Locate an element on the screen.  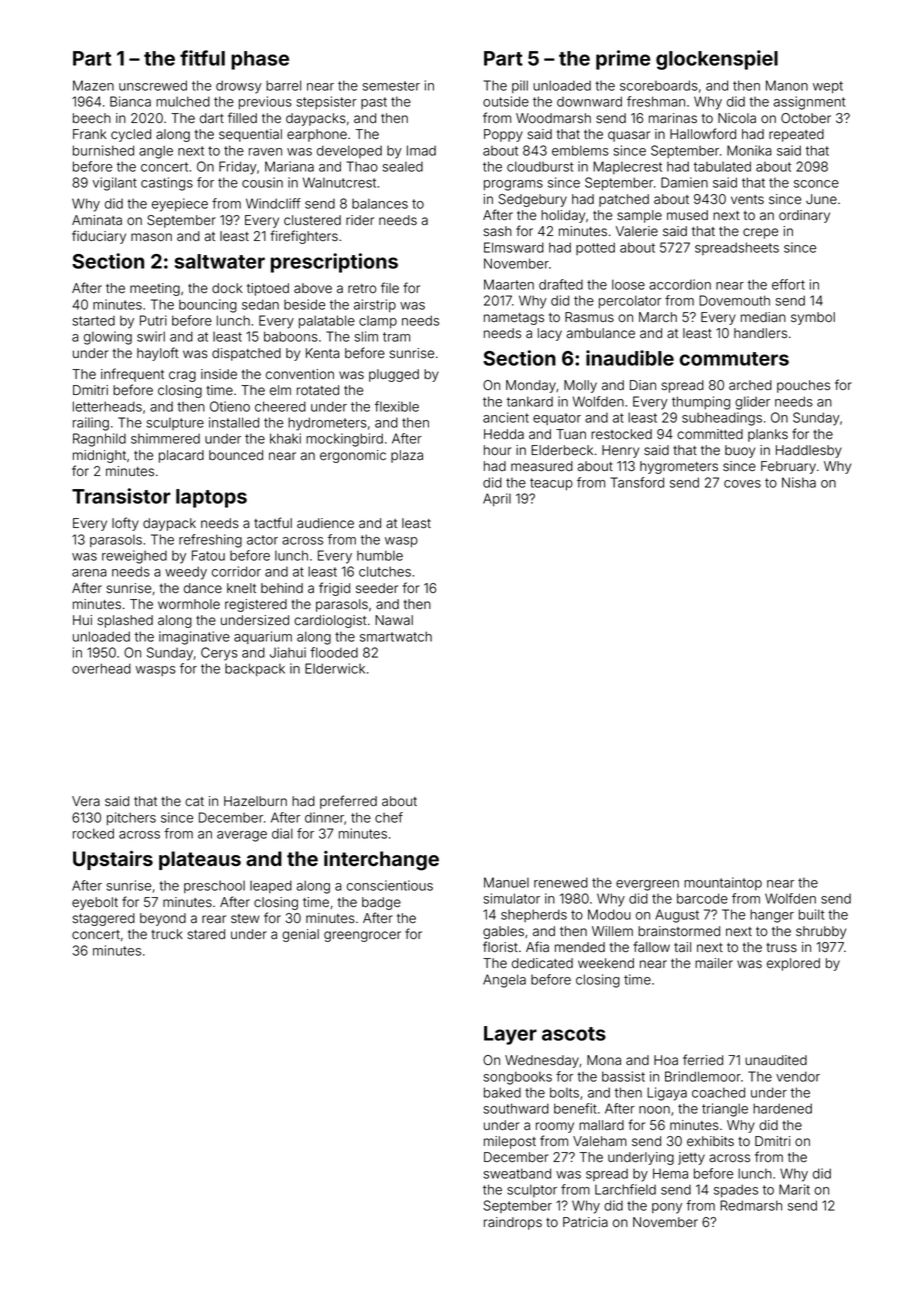
staggered is located at coordinates (103, 919).
